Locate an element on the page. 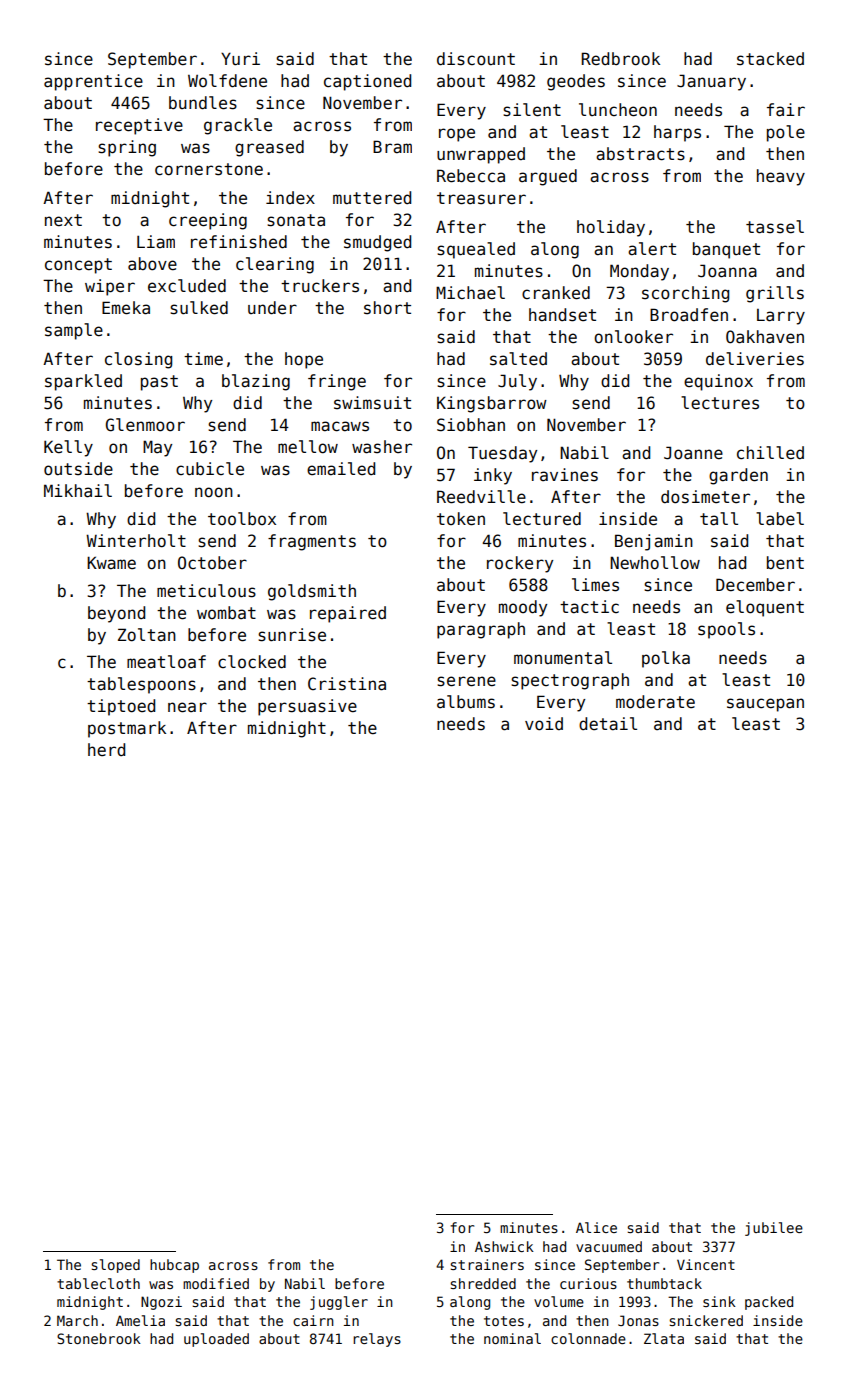 This document has width=849, height=1400. sloped is located at coordinates (116, 1266).
